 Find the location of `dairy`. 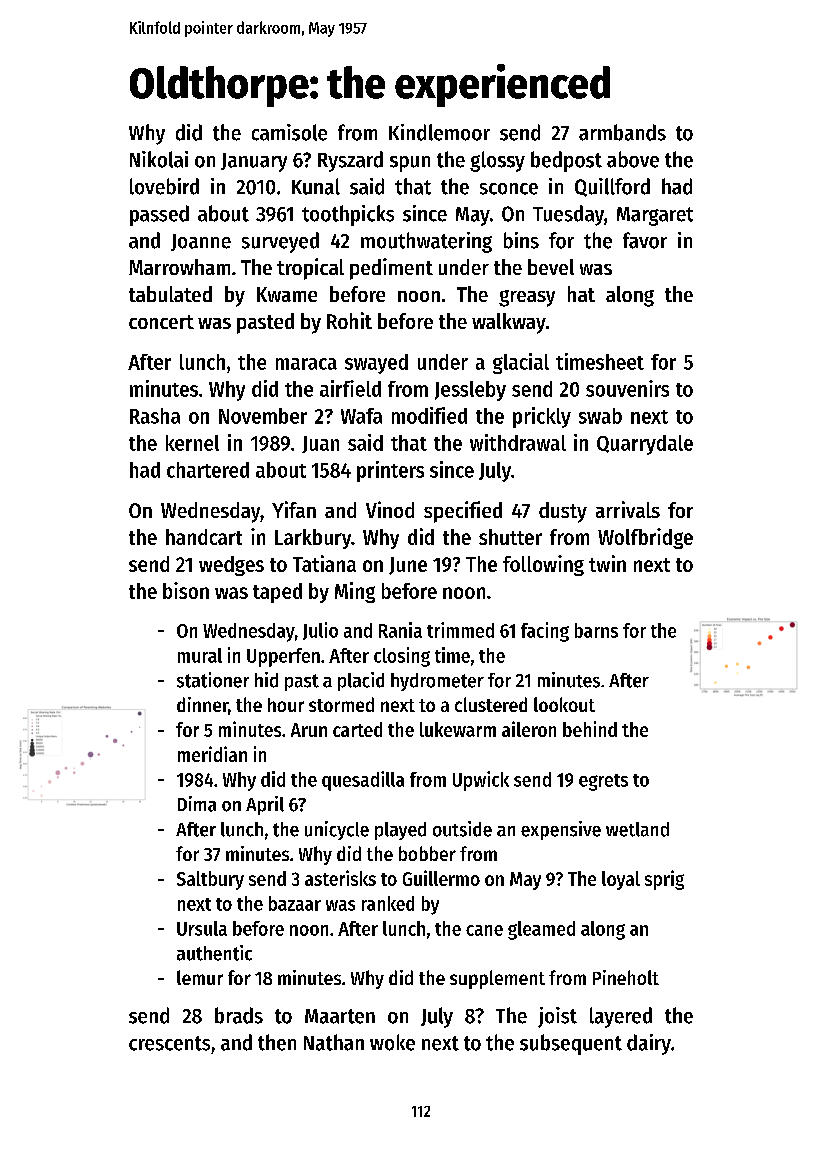

dairy is located at coordinates (649, 1044).
